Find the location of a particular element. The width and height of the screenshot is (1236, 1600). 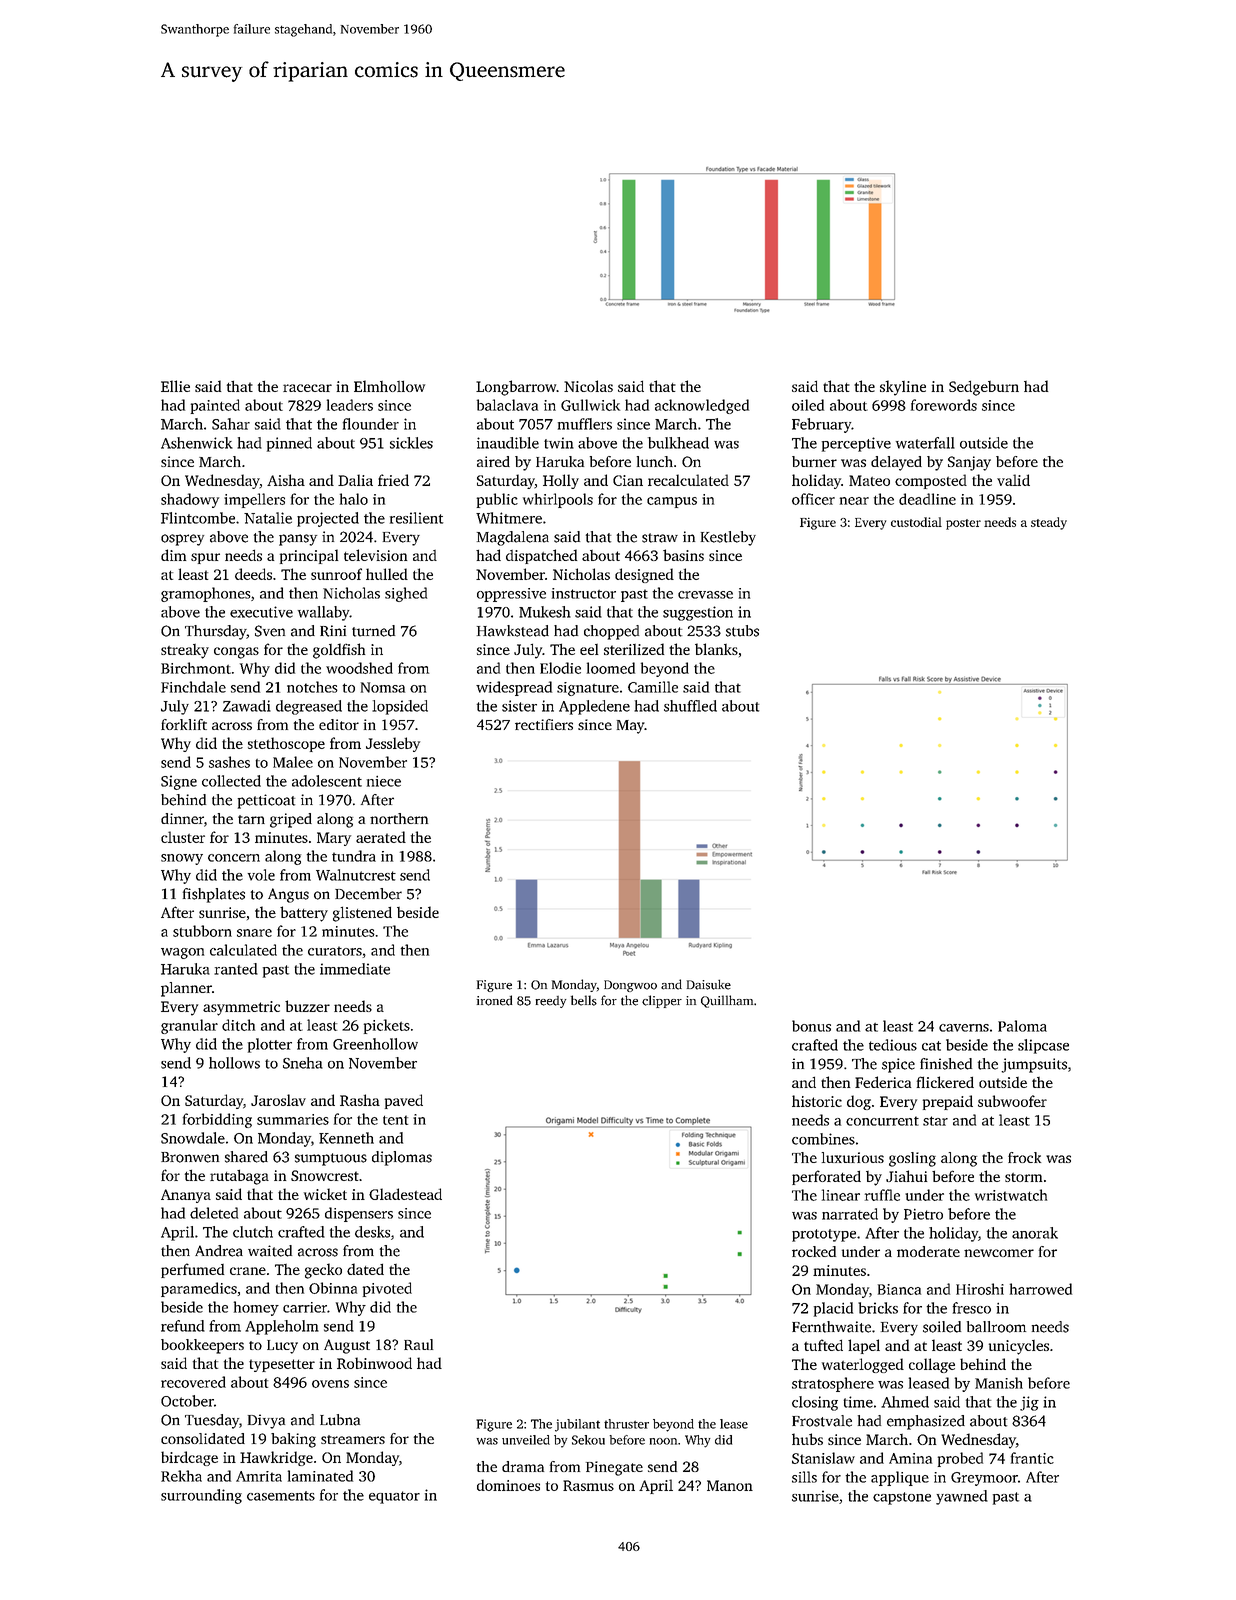

reedy is located at coordinates (551, 1002).
